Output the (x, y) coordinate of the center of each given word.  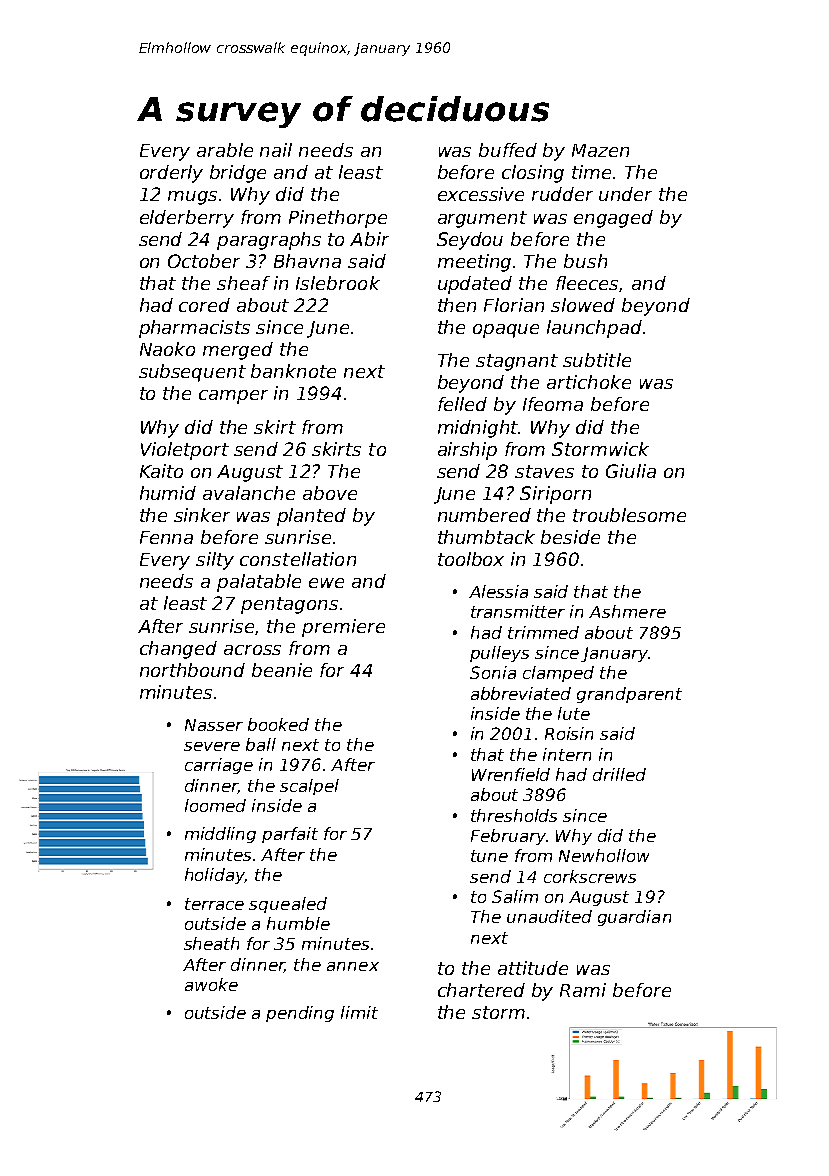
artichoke (589, 382)
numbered (484, 515)
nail (276, 150)
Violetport (185, 451)
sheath (211, 943)
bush (585, 261)
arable (225, 150)
